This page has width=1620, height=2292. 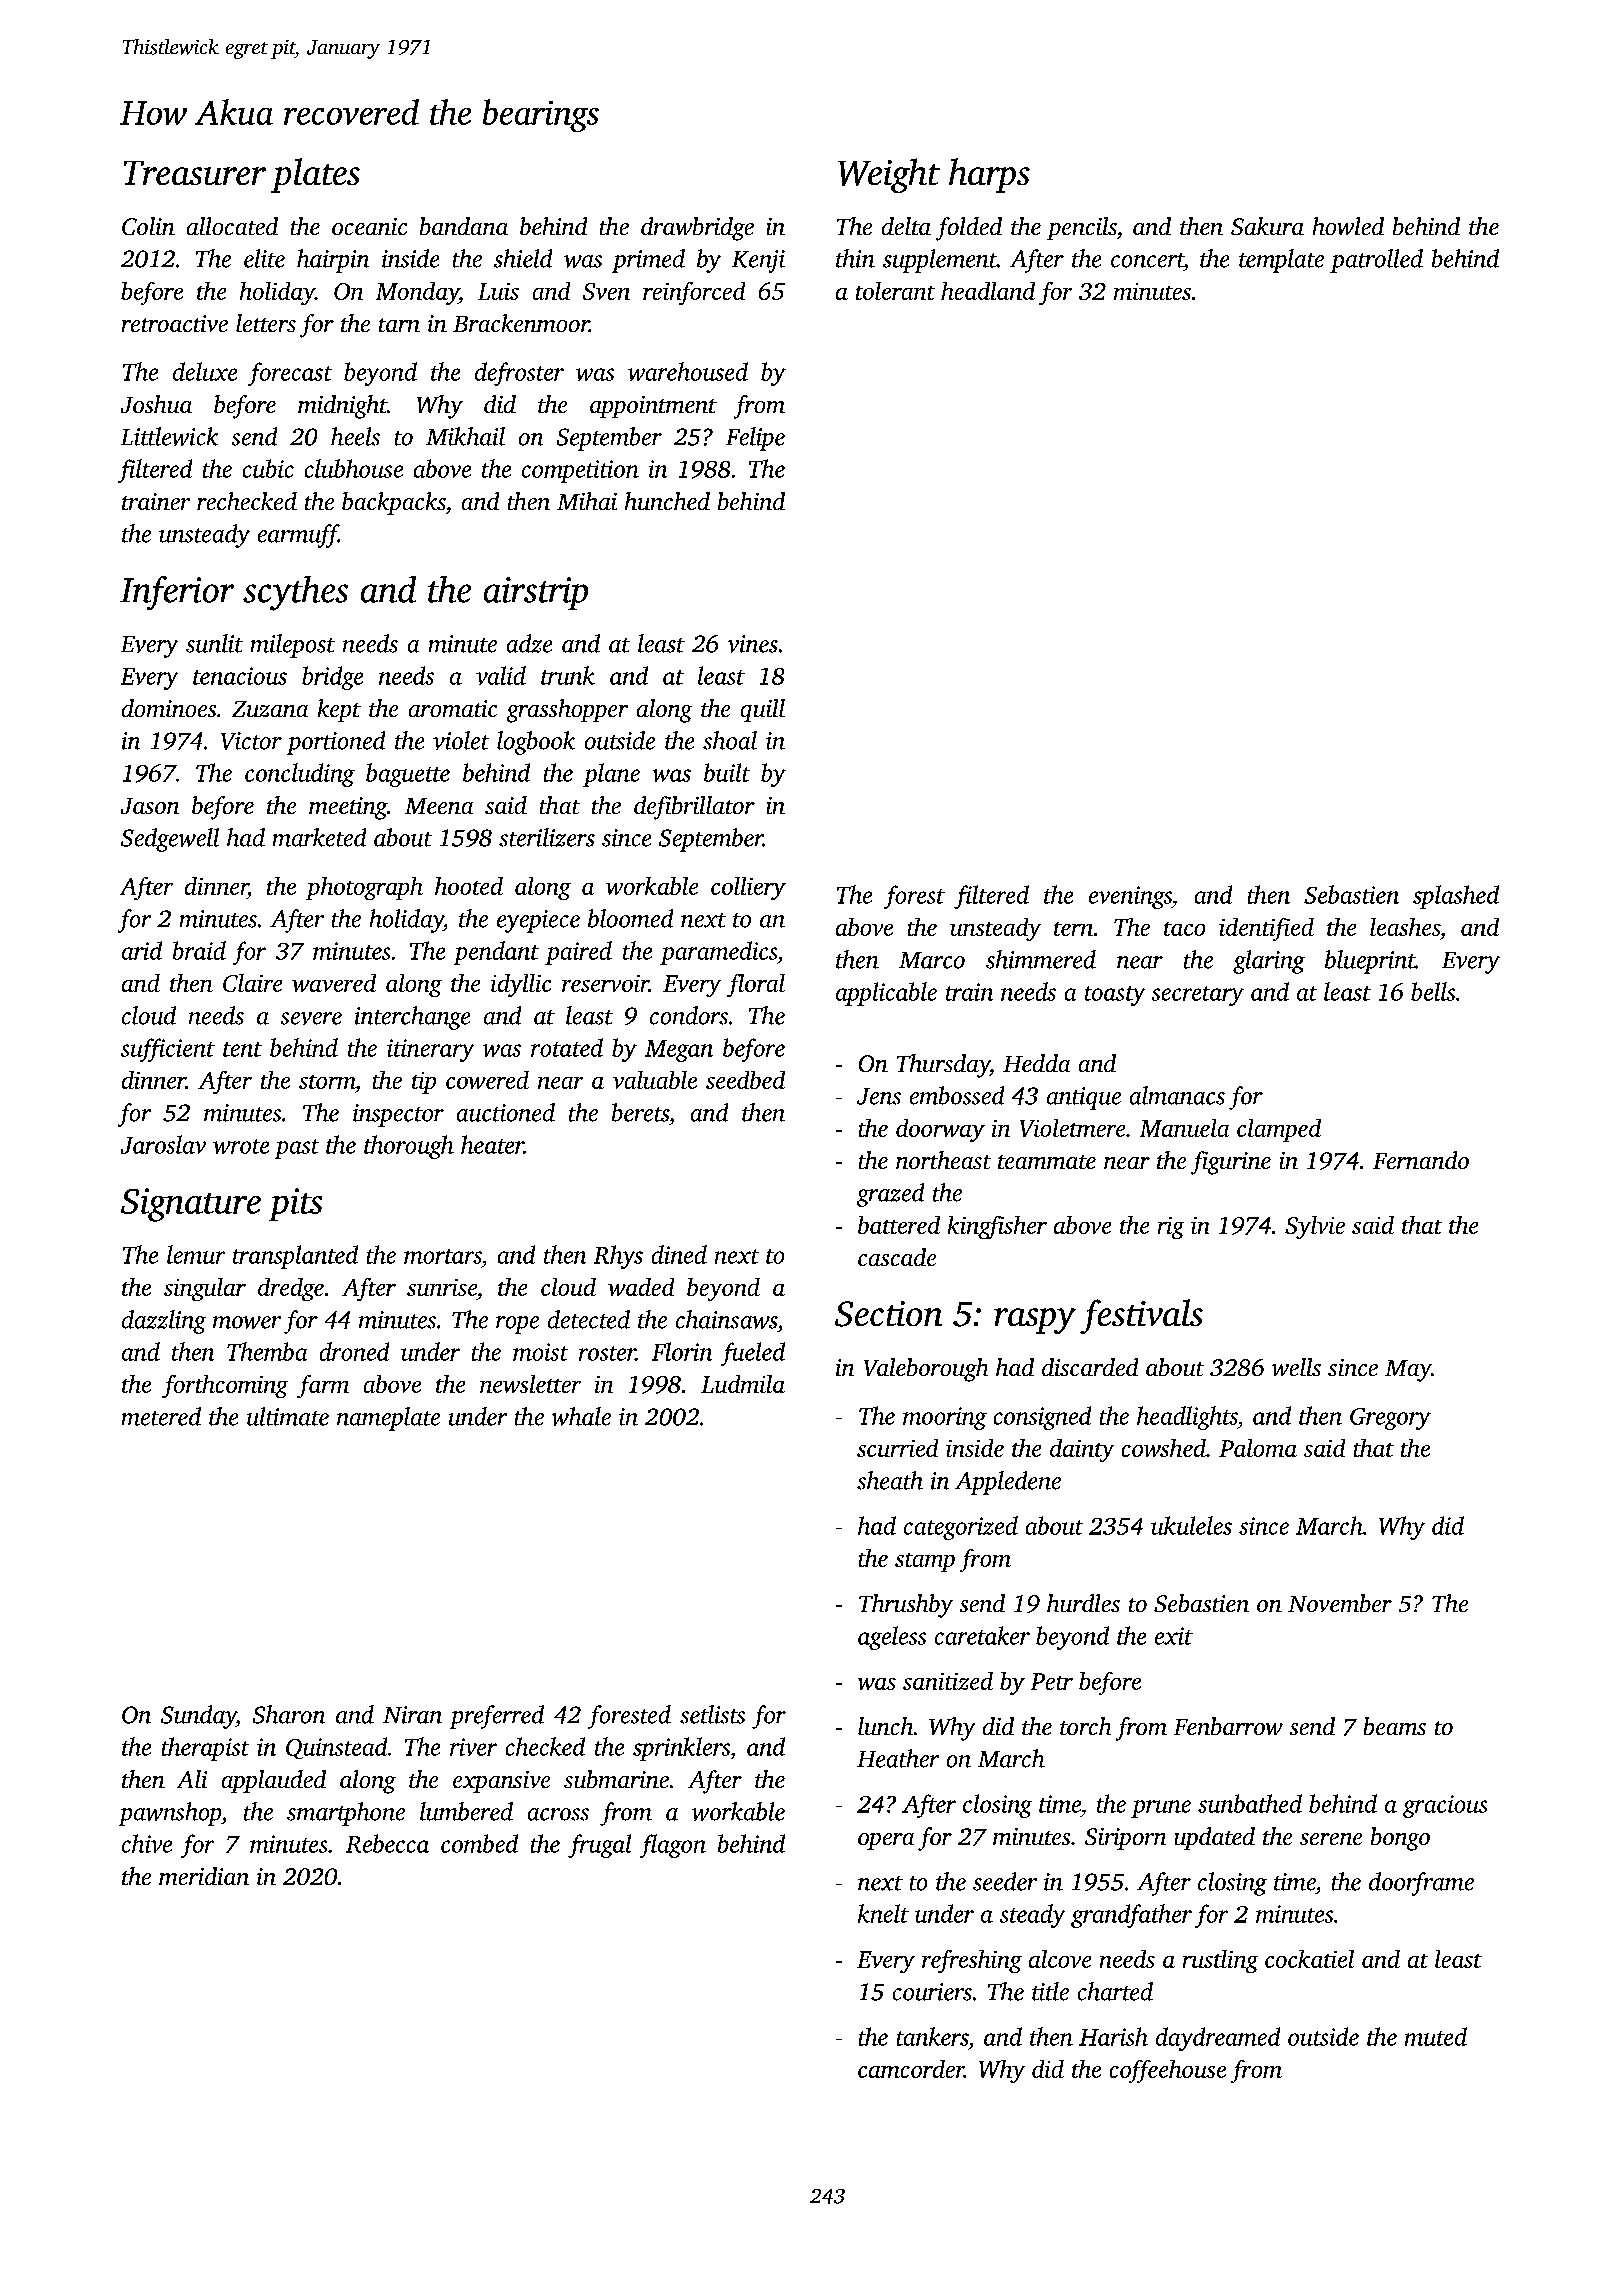 What do you see at coordinates (1266, 929) in the page?
I see `identified` at bounding box center [1266, 929].
